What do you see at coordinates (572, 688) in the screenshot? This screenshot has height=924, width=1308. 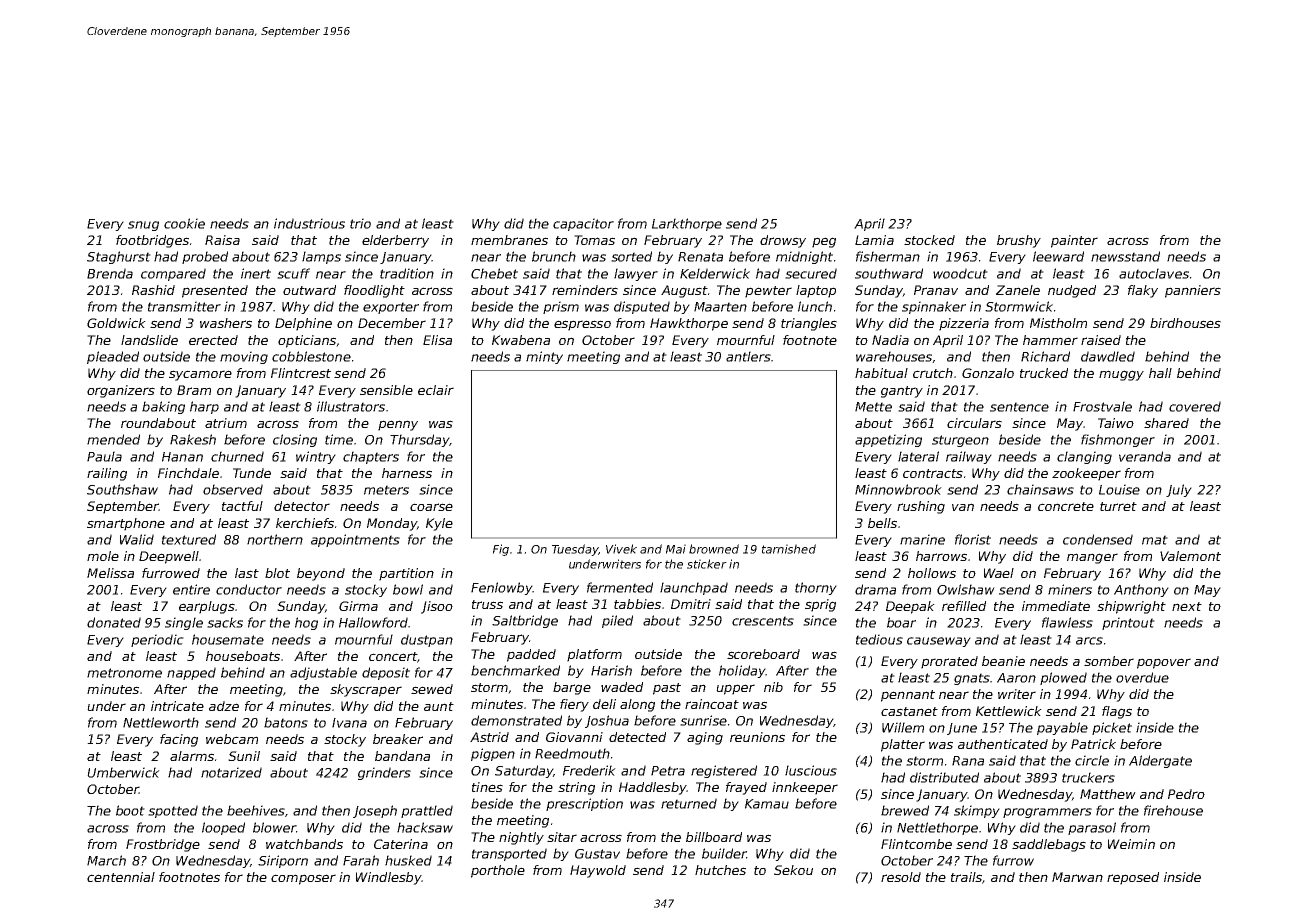 I see `barge` at bounding box center [572, 688].
